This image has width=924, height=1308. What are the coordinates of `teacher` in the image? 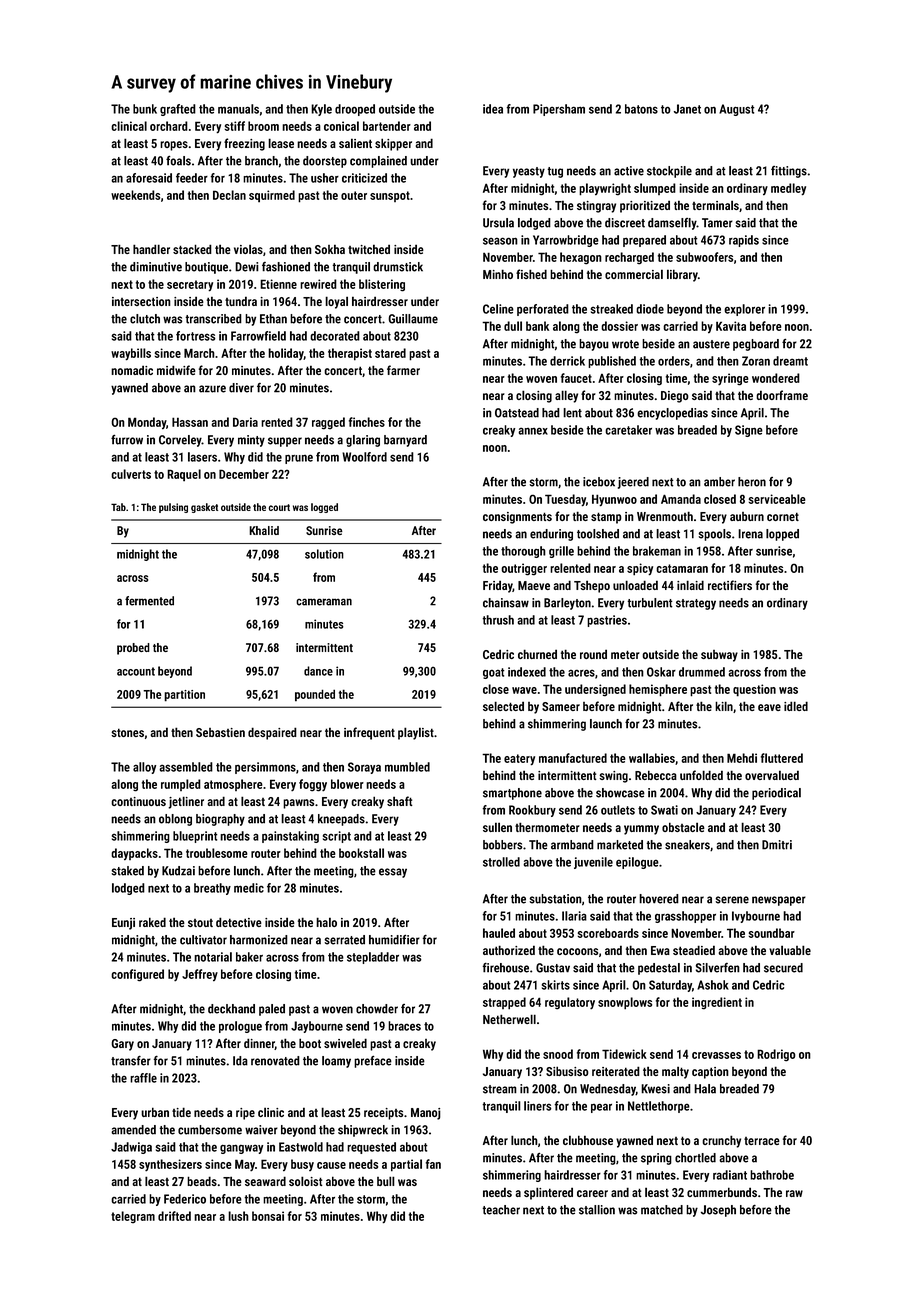 It's located at (501, 1210).
